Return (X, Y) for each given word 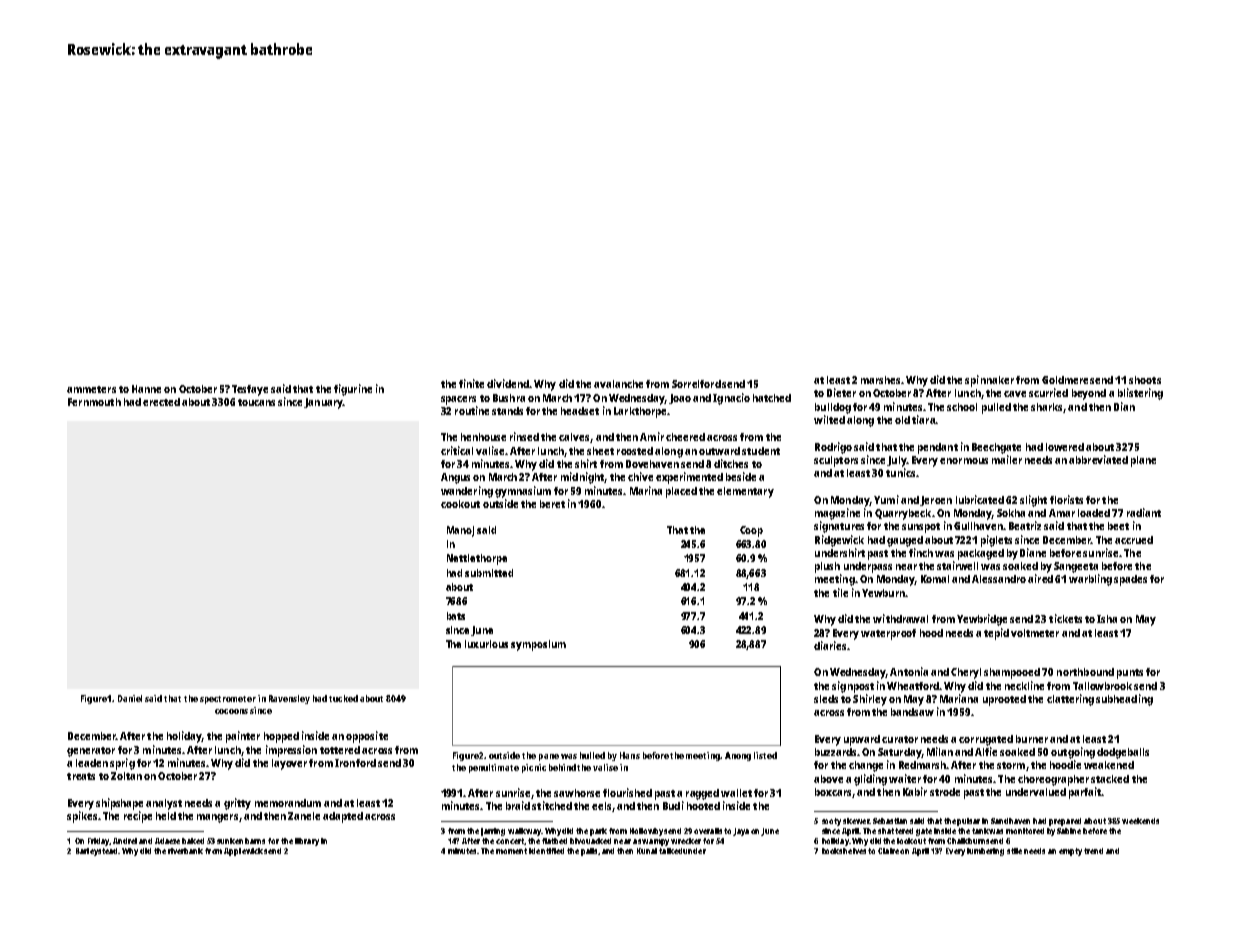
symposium (538, 645)
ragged (702, 794)
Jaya (741, 832)
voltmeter (1035, 633)
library (307, 842)
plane (1143, 461)
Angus (455, 478)
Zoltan (126, 776)
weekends (1140, 821)
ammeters (91, 389)
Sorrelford (696, 384)
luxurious (486, 644)
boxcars (833, 792)
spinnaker (989, 381)
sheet (600, 451)
